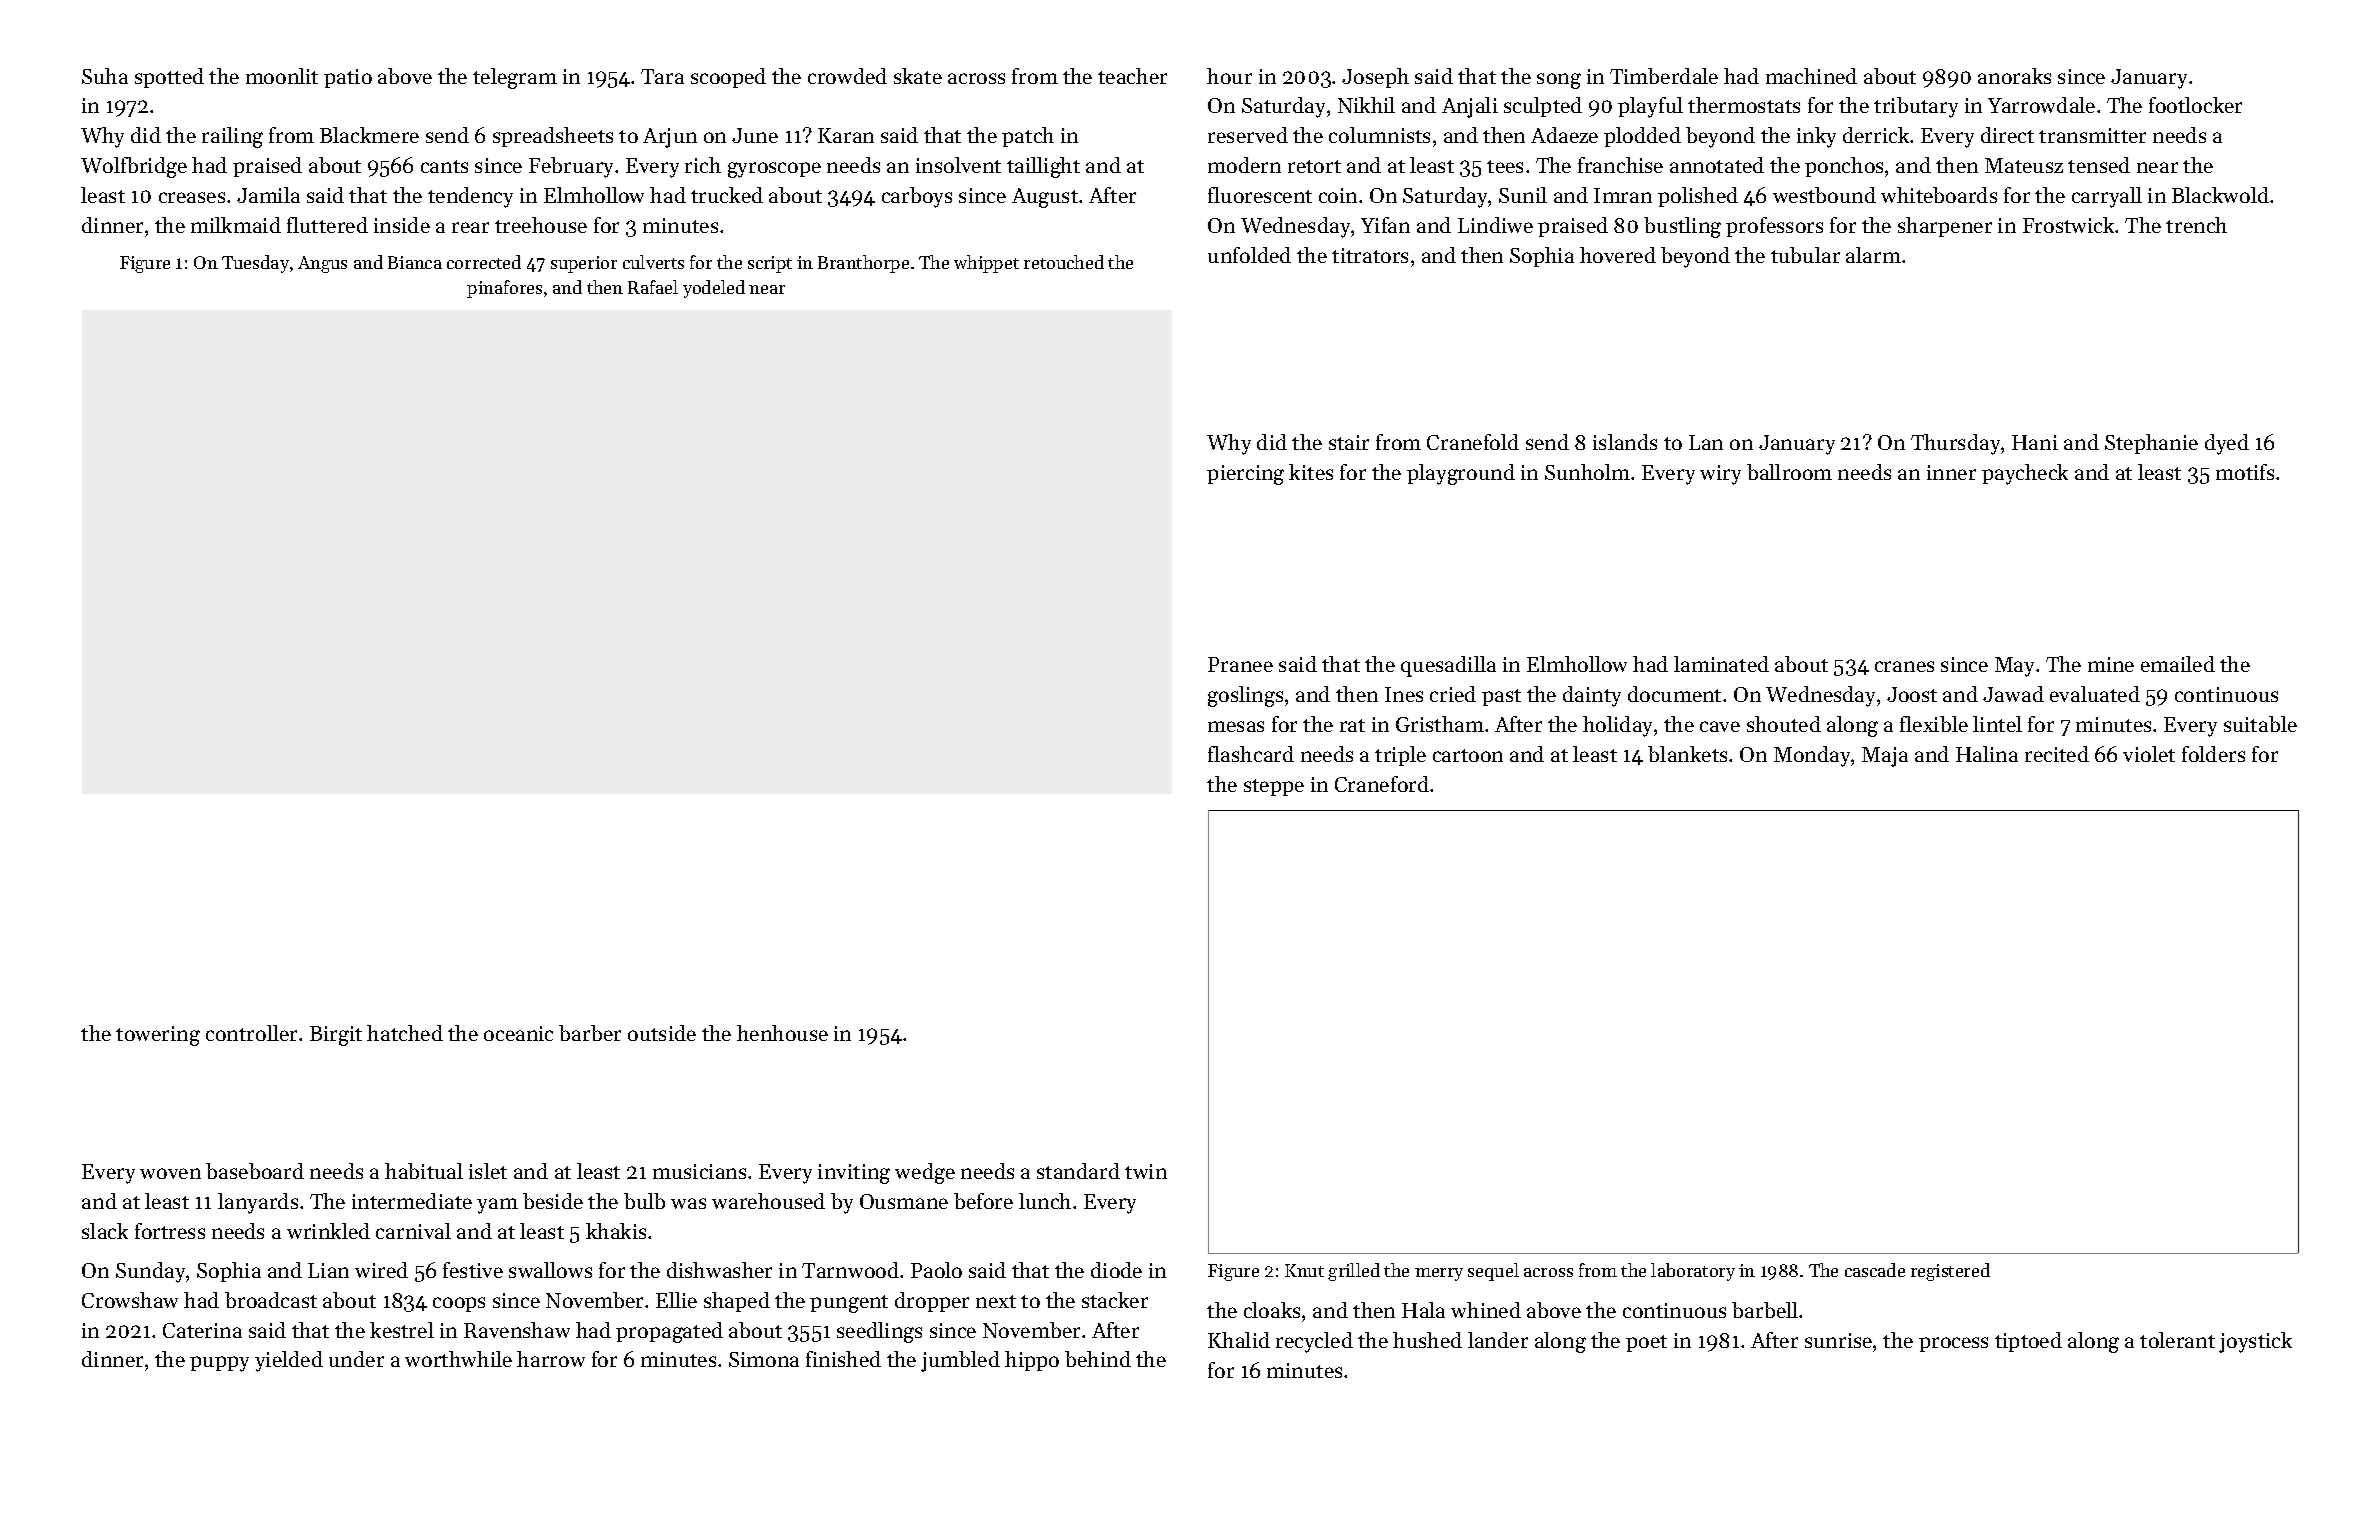 This screenshot has height=1540, width=2380. I want to click on August, so click(1045, 198).
